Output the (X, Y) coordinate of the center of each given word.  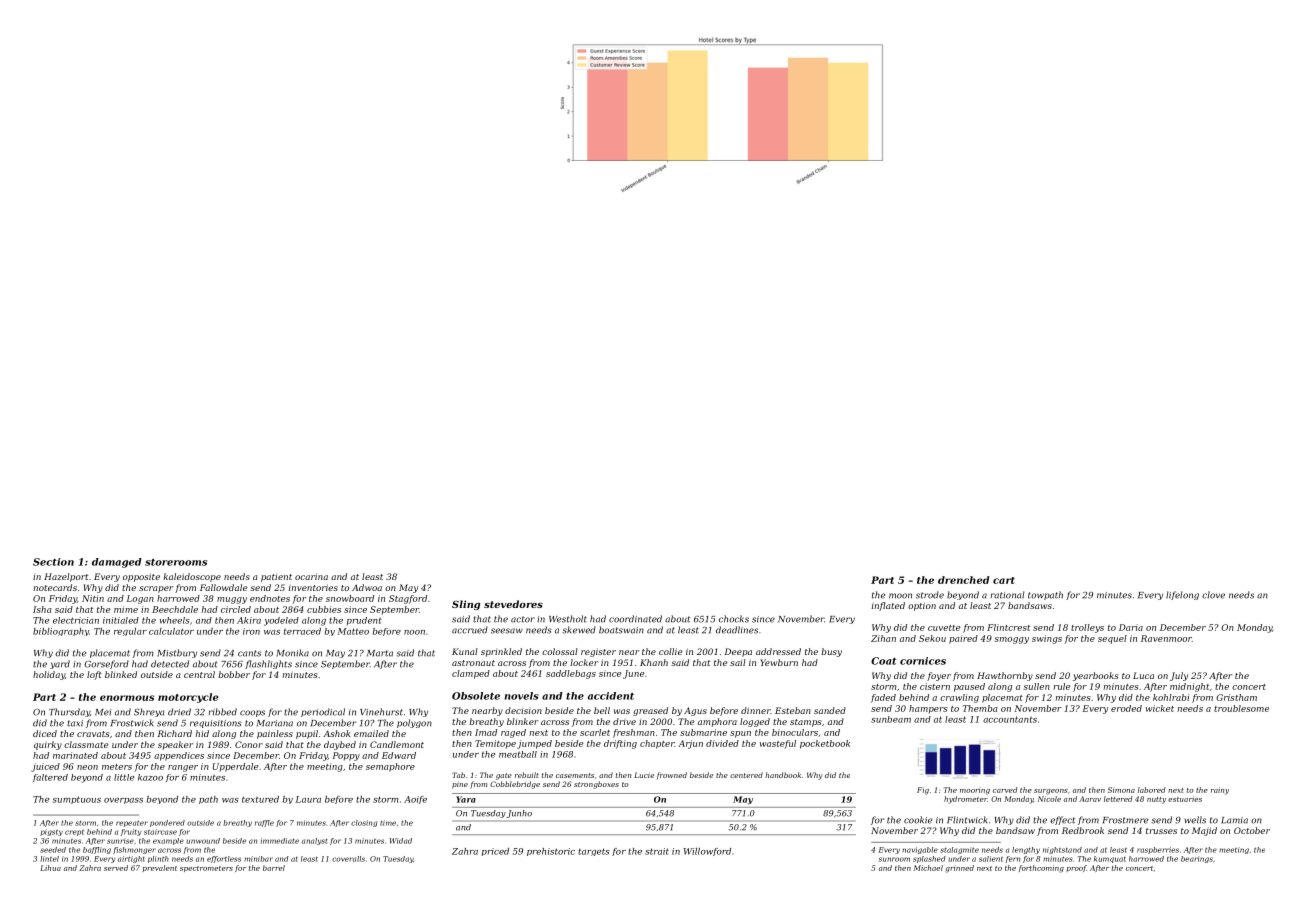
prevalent (159, 868)
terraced (302, 631)
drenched (964, 580)
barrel (274, 868)
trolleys (1087, 628)
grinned (959, 869)
